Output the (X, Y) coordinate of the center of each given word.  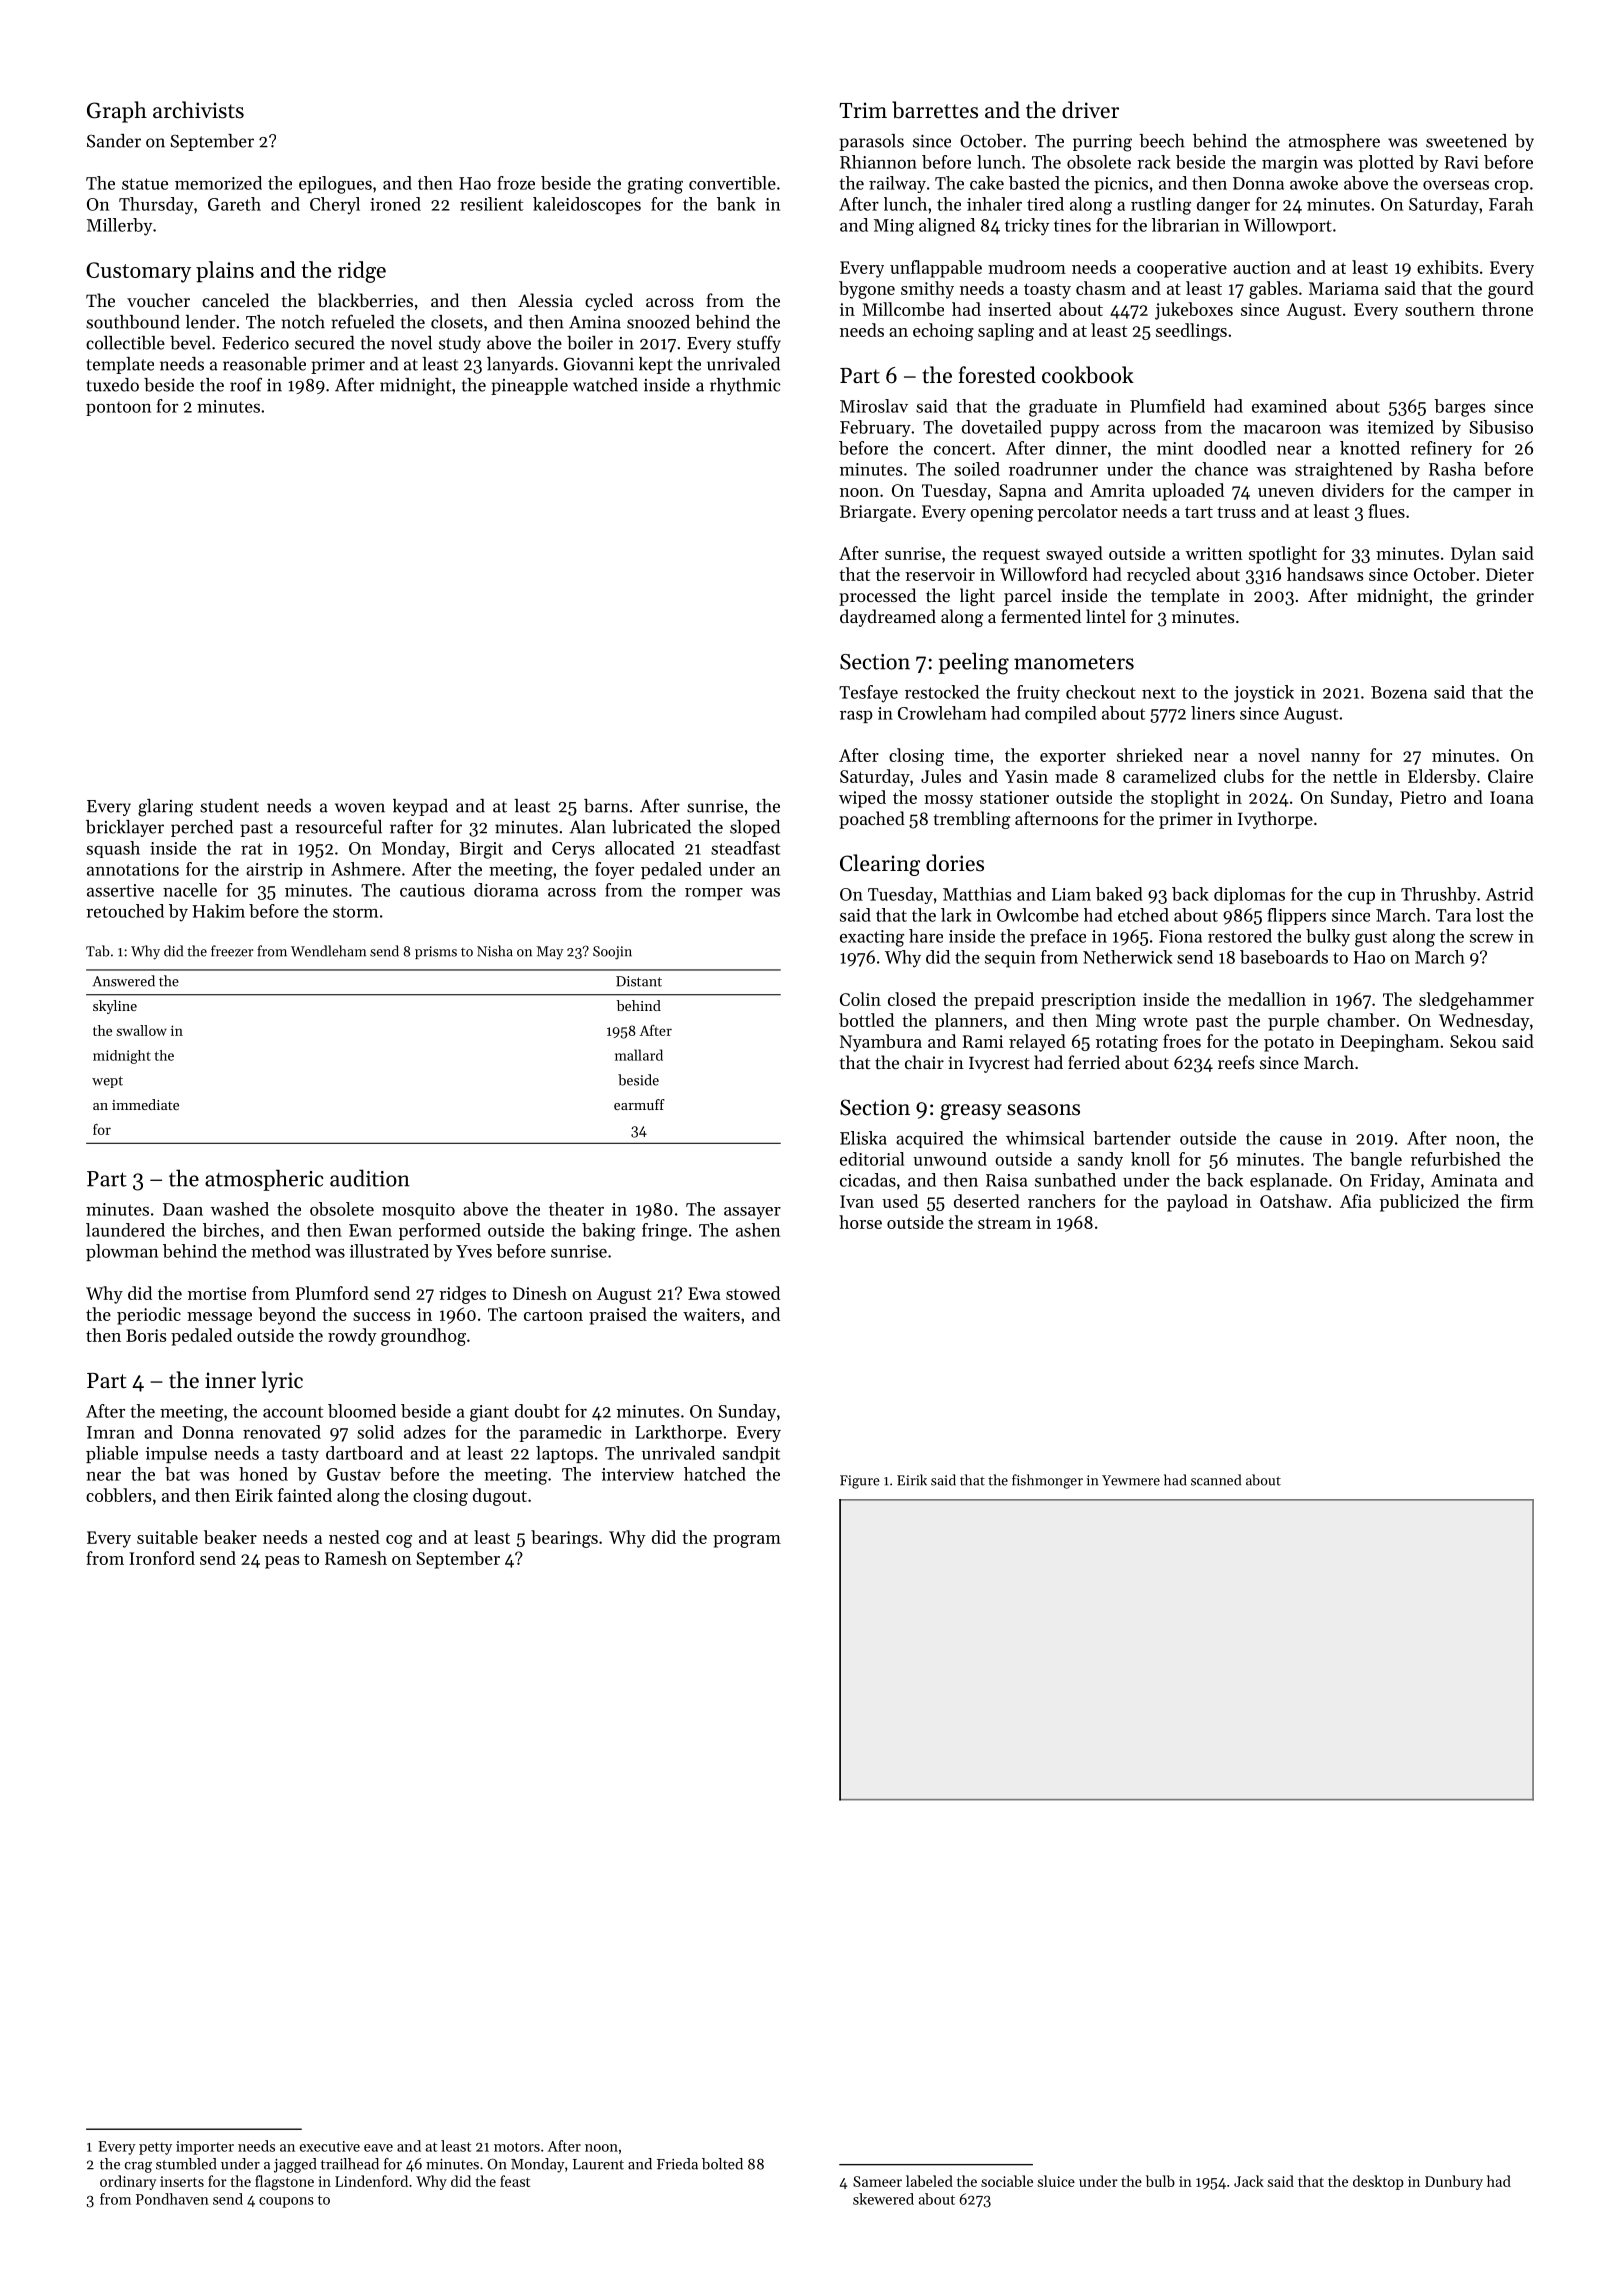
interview (638, 1474)
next (1159, 693)
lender (210, 322)
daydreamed (888, 618)
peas (282, 1562)
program (747, 1541)
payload (1197, 1203)
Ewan (370, 1230)
